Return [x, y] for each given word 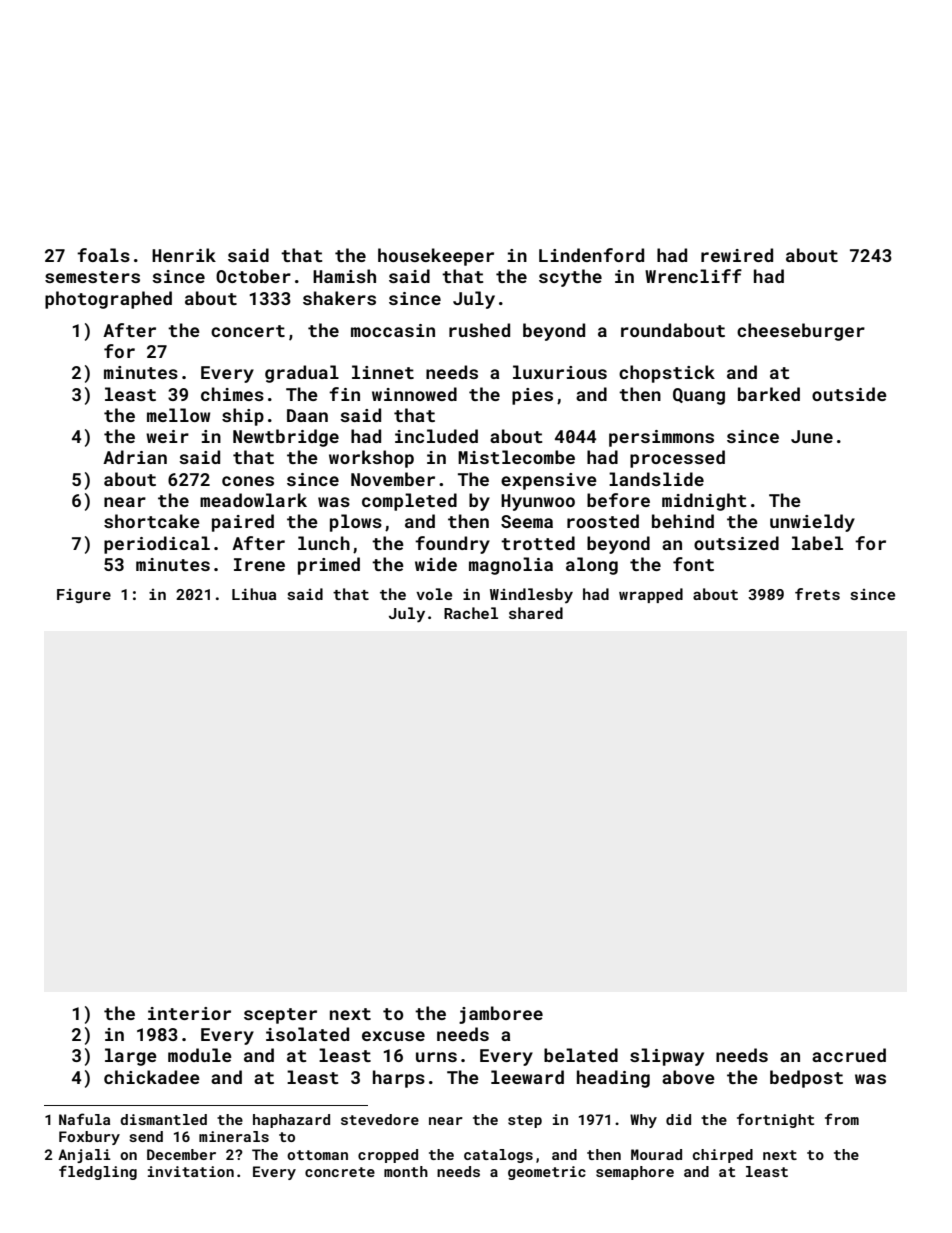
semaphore [635, 1173]
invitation [191, 1171]
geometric [547, 1173]
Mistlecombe [516, 457]
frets [817, 594]
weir [167, 436]
